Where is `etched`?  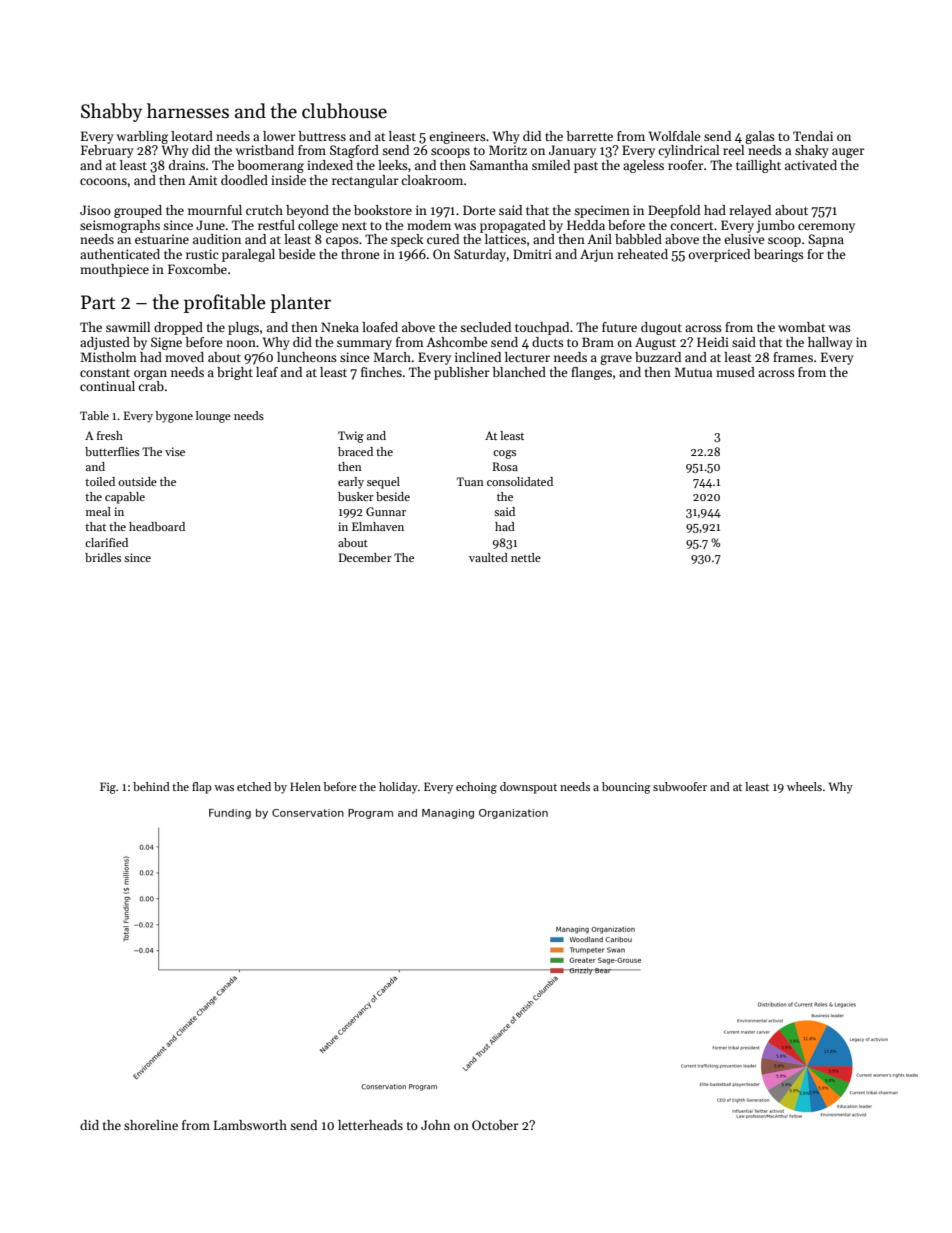 etched is located at coordinates (254, 786).
